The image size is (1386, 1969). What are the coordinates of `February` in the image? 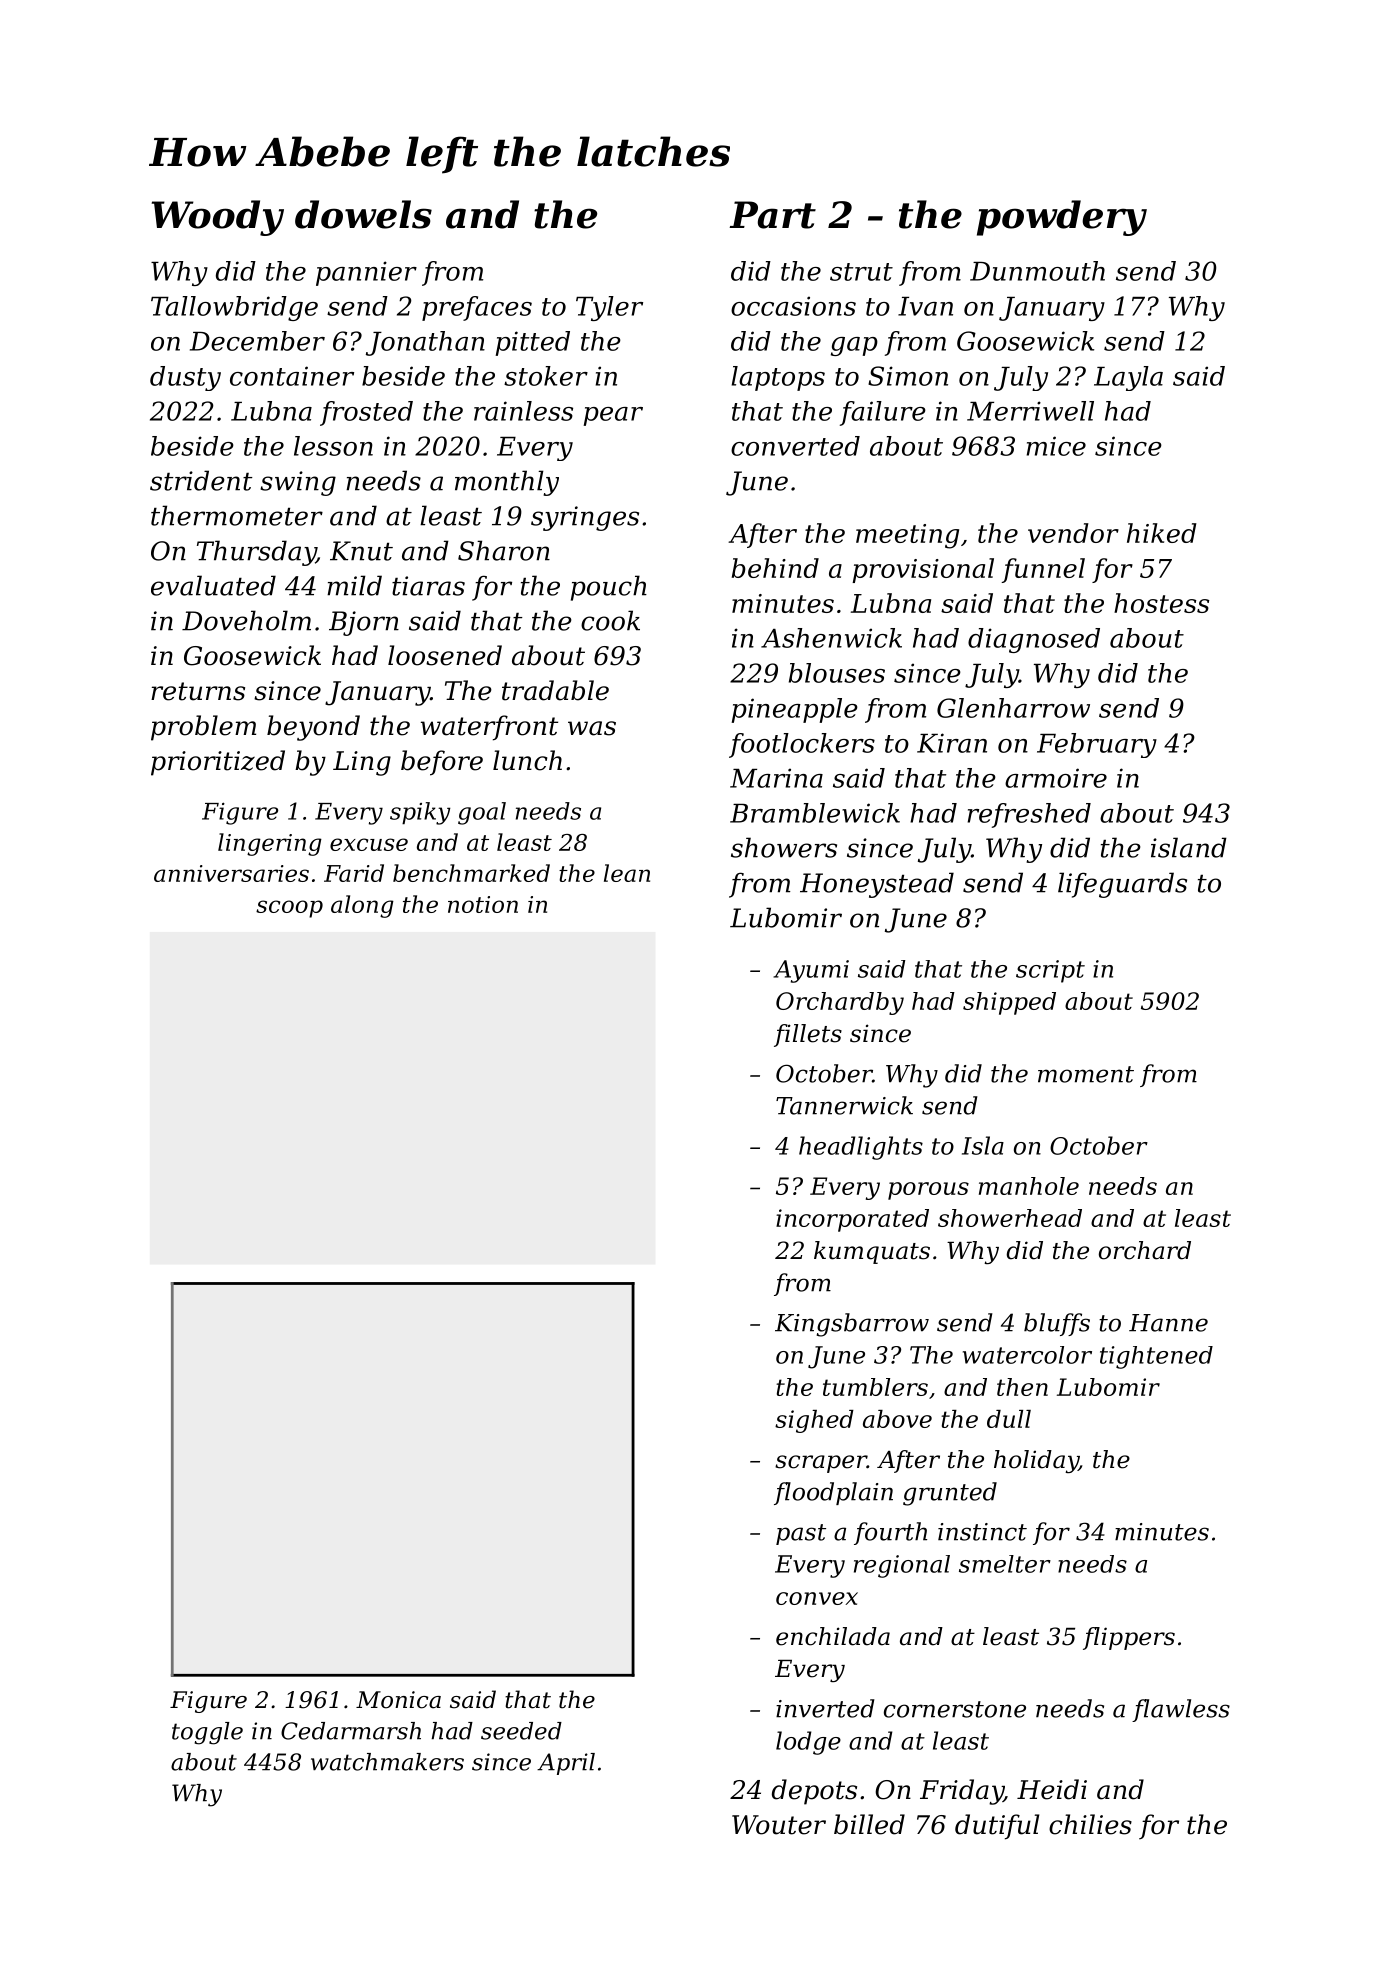 It's located at (1097, 745).
